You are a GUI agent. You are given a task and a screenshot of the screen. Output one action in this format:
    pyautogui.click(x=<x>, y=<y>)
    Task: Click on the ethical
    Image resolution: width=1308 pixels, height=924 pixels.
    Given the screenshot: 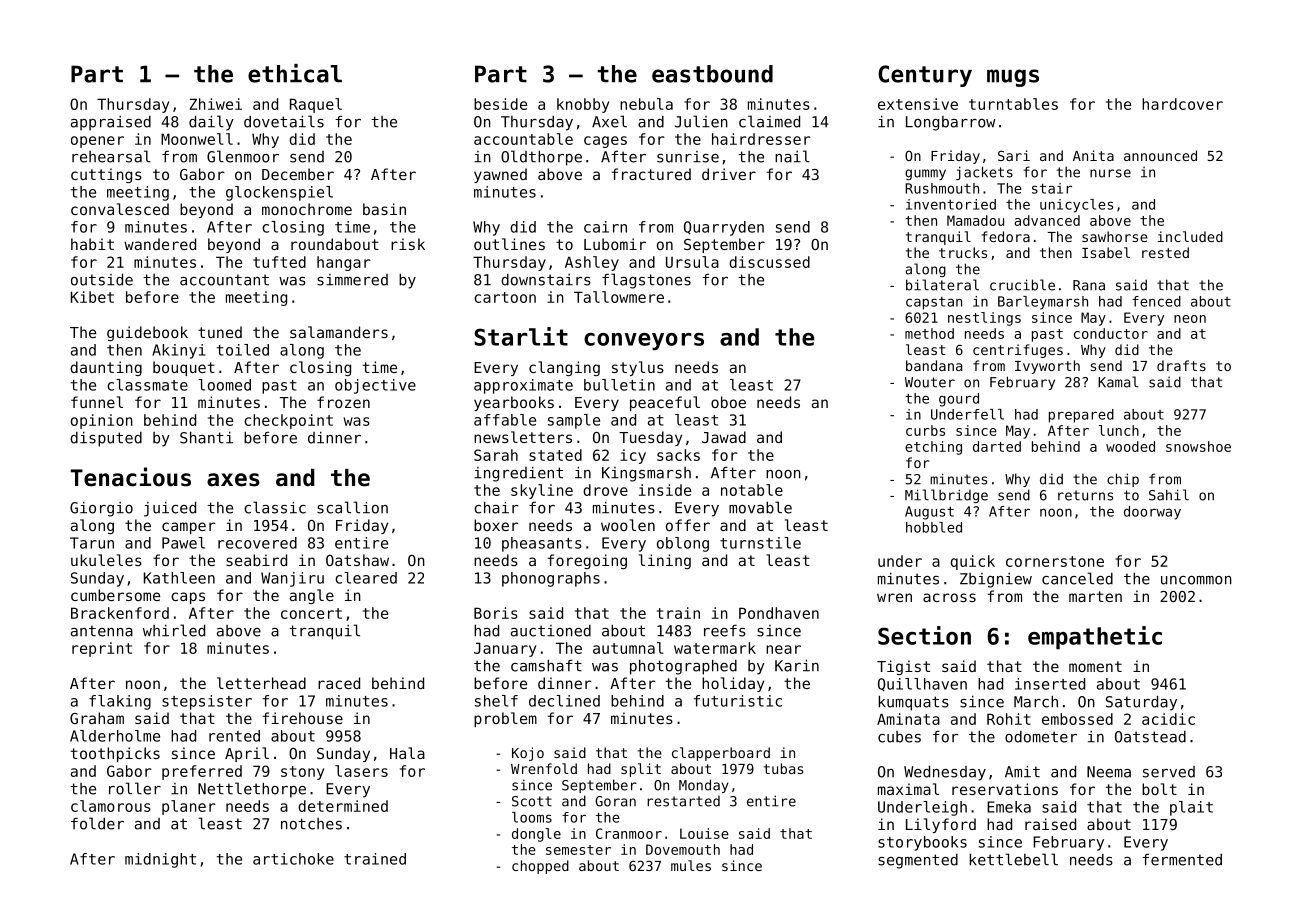 What is the action you would take?
    pyautogui.click(x=295, y=73)
